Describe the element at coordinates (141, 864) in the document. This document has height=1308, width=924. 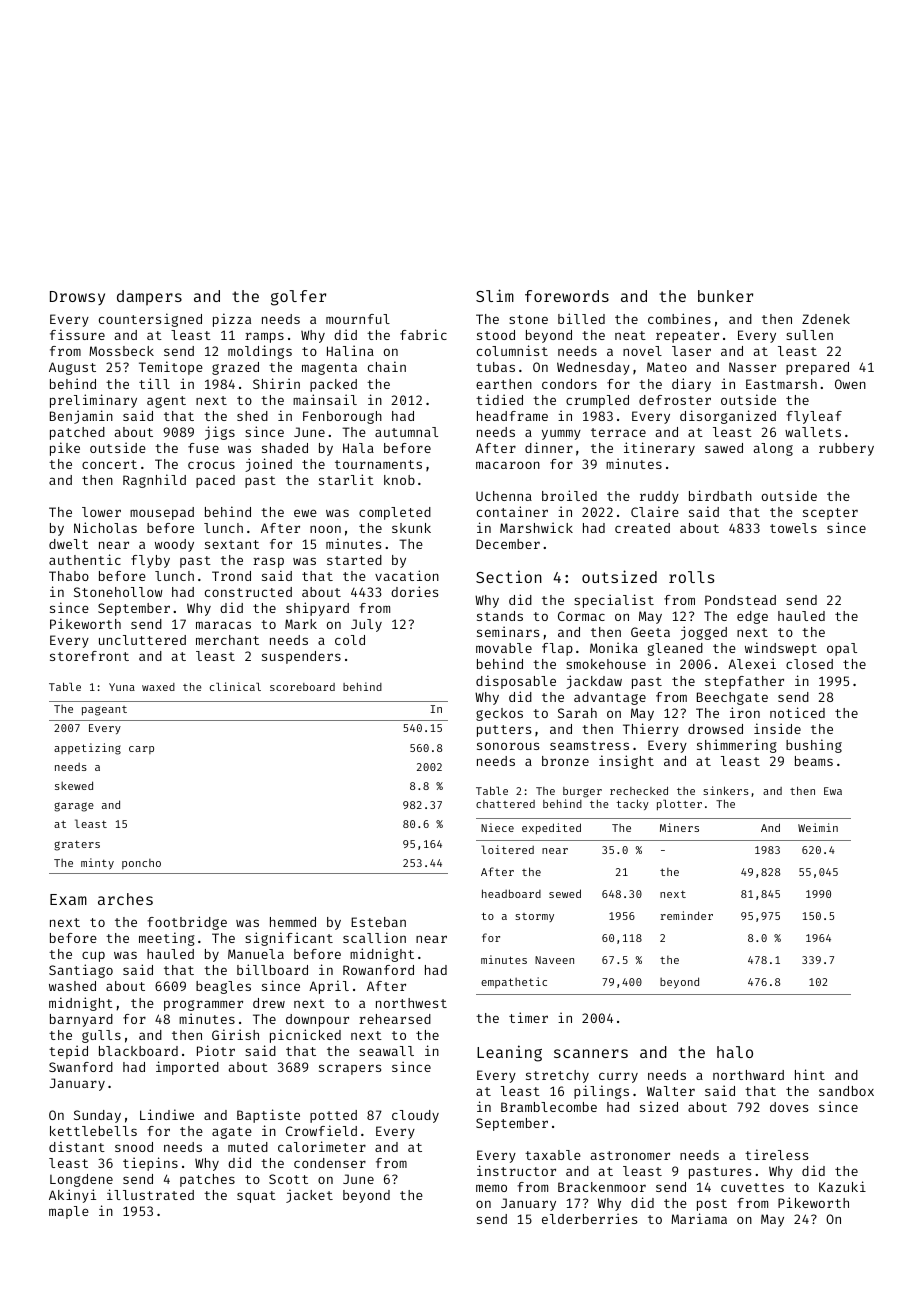
I see `poncho` at that location.
